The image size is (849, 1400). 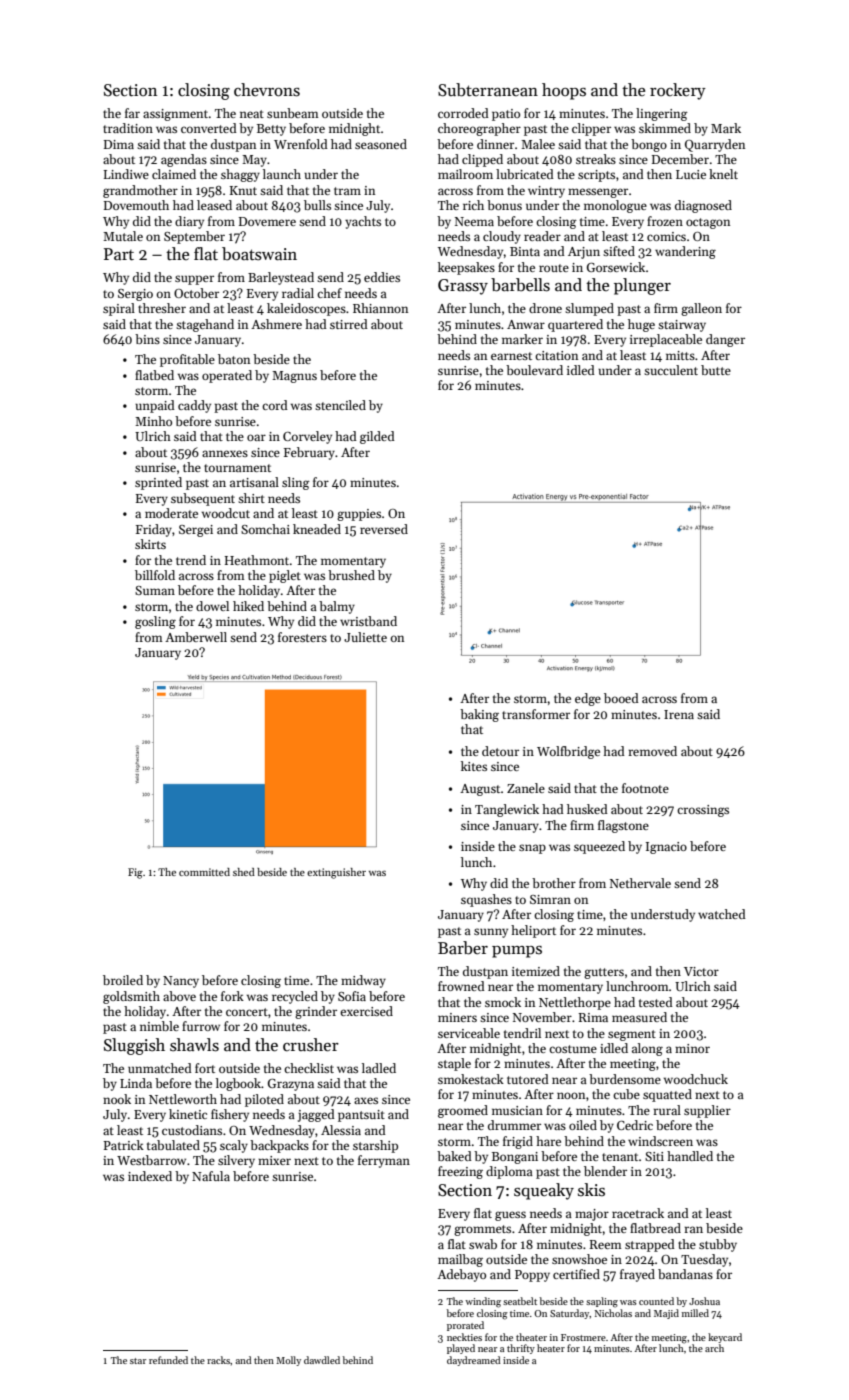 What do you see at coordinates (366, 1011) in the screenshot?
I see `exercised` at bounding box center [366, 1011].
